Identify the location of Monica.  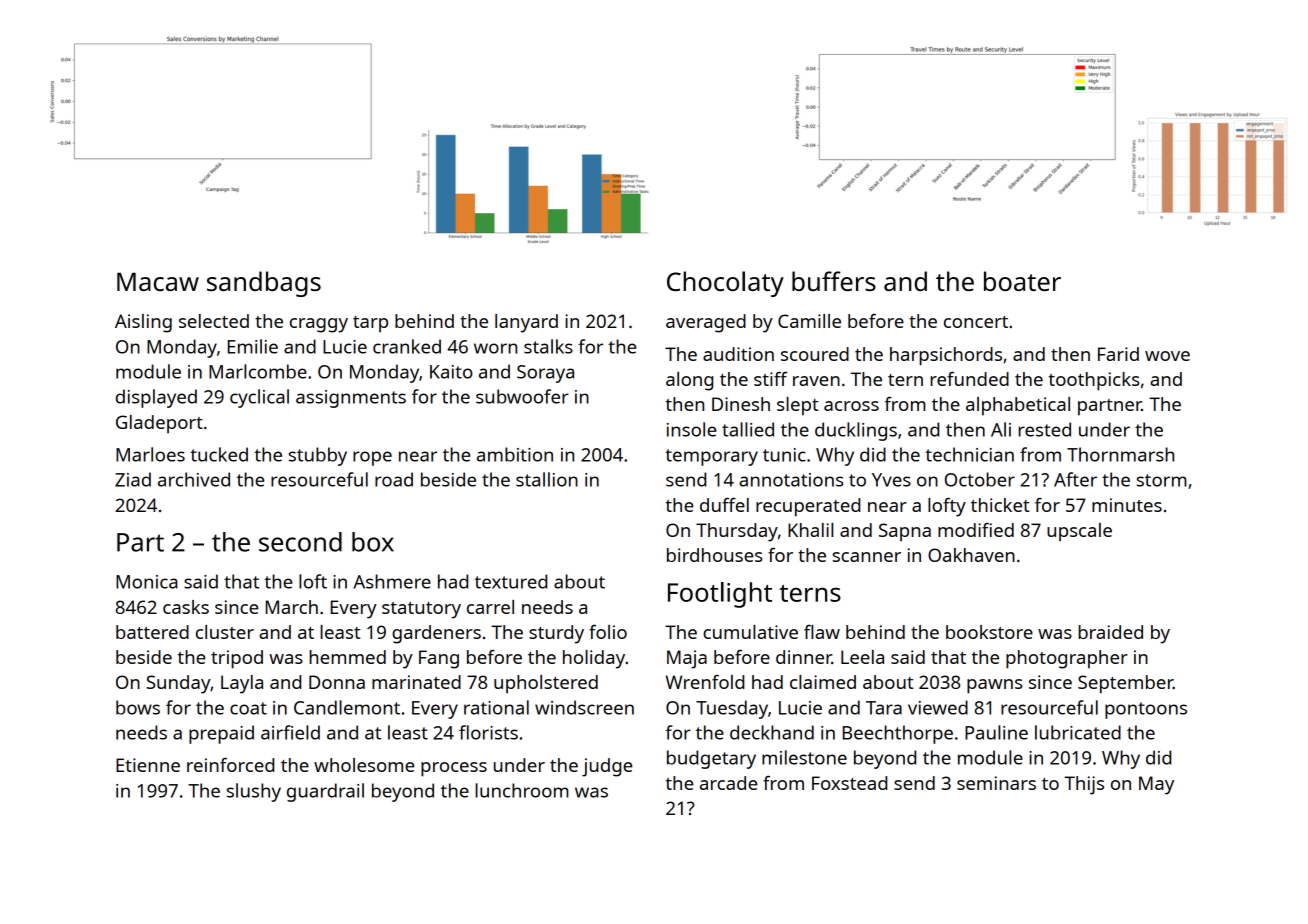
(147, 582).
